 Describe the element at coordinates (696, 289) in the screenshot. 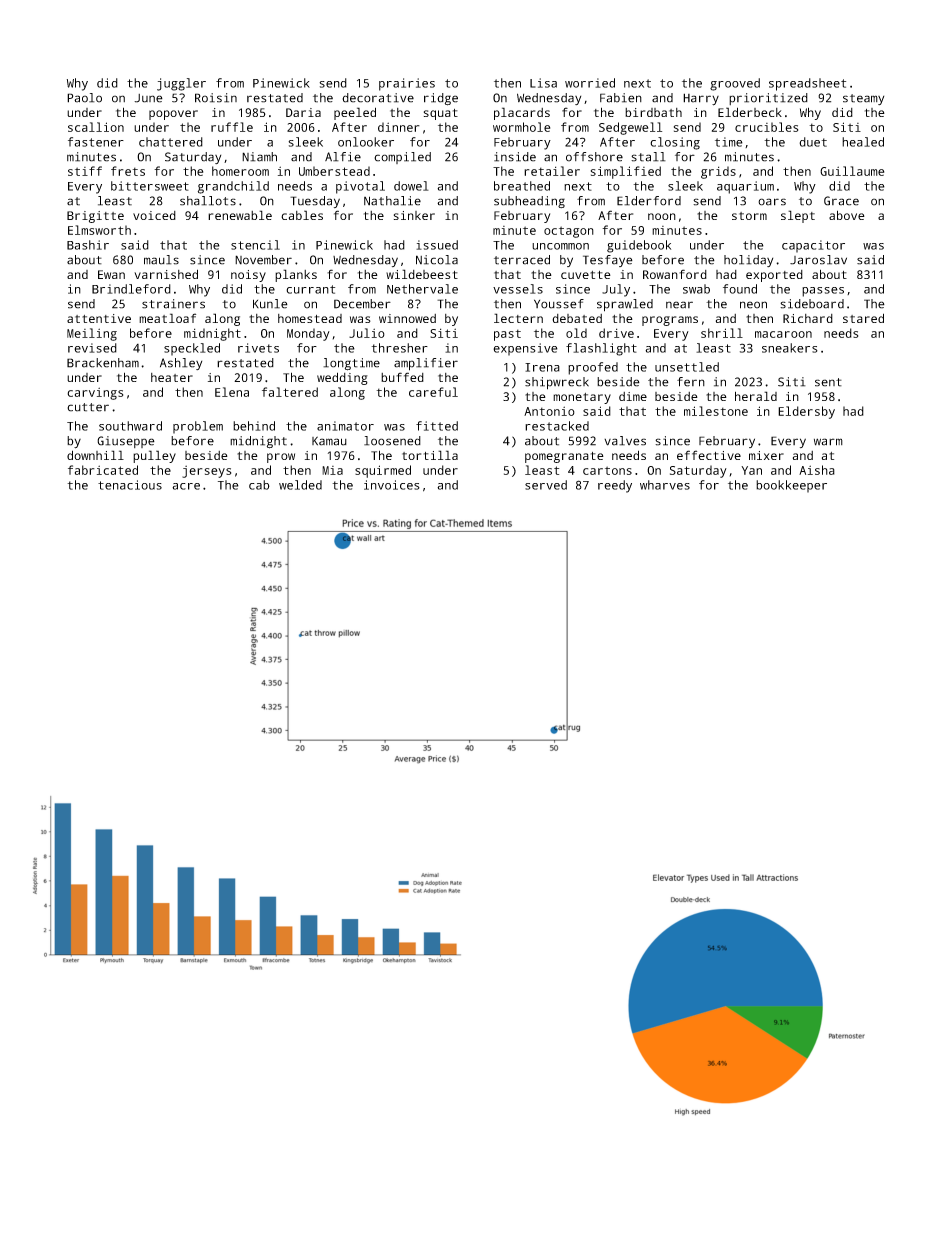

I see `swab` at that location.
